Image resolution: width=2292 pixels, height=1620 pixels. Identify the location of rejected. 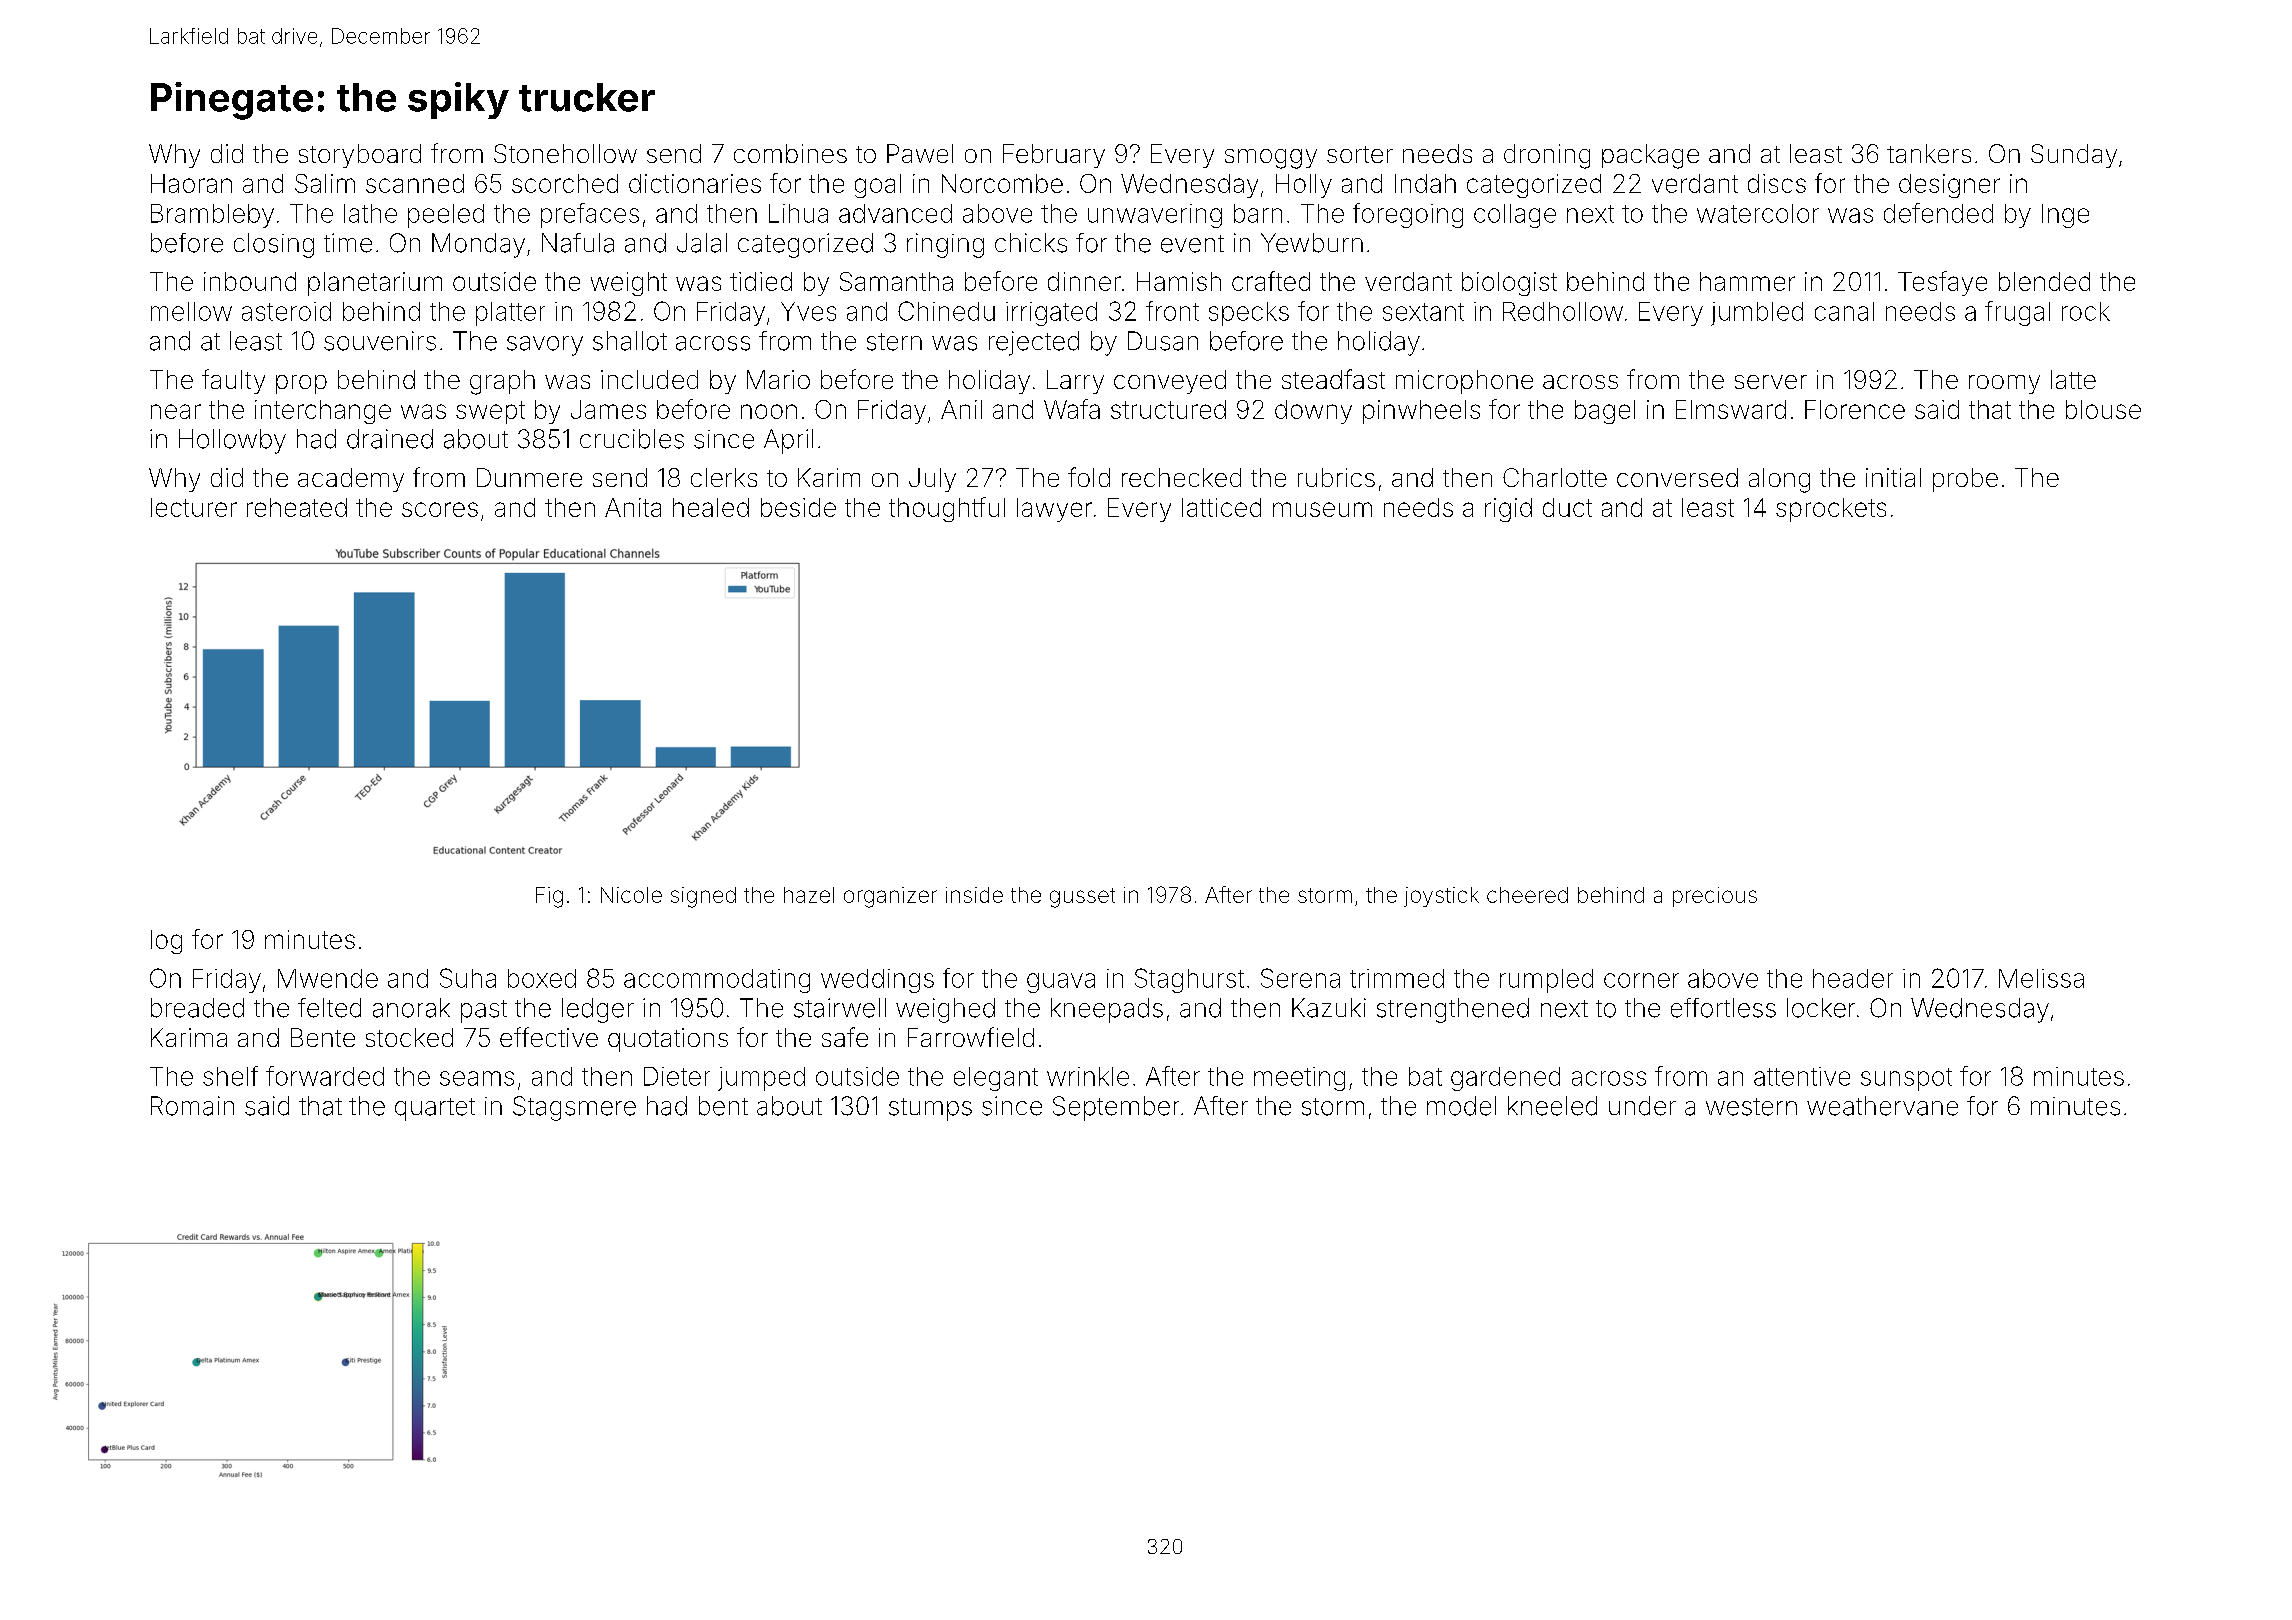
(1034, 343).
